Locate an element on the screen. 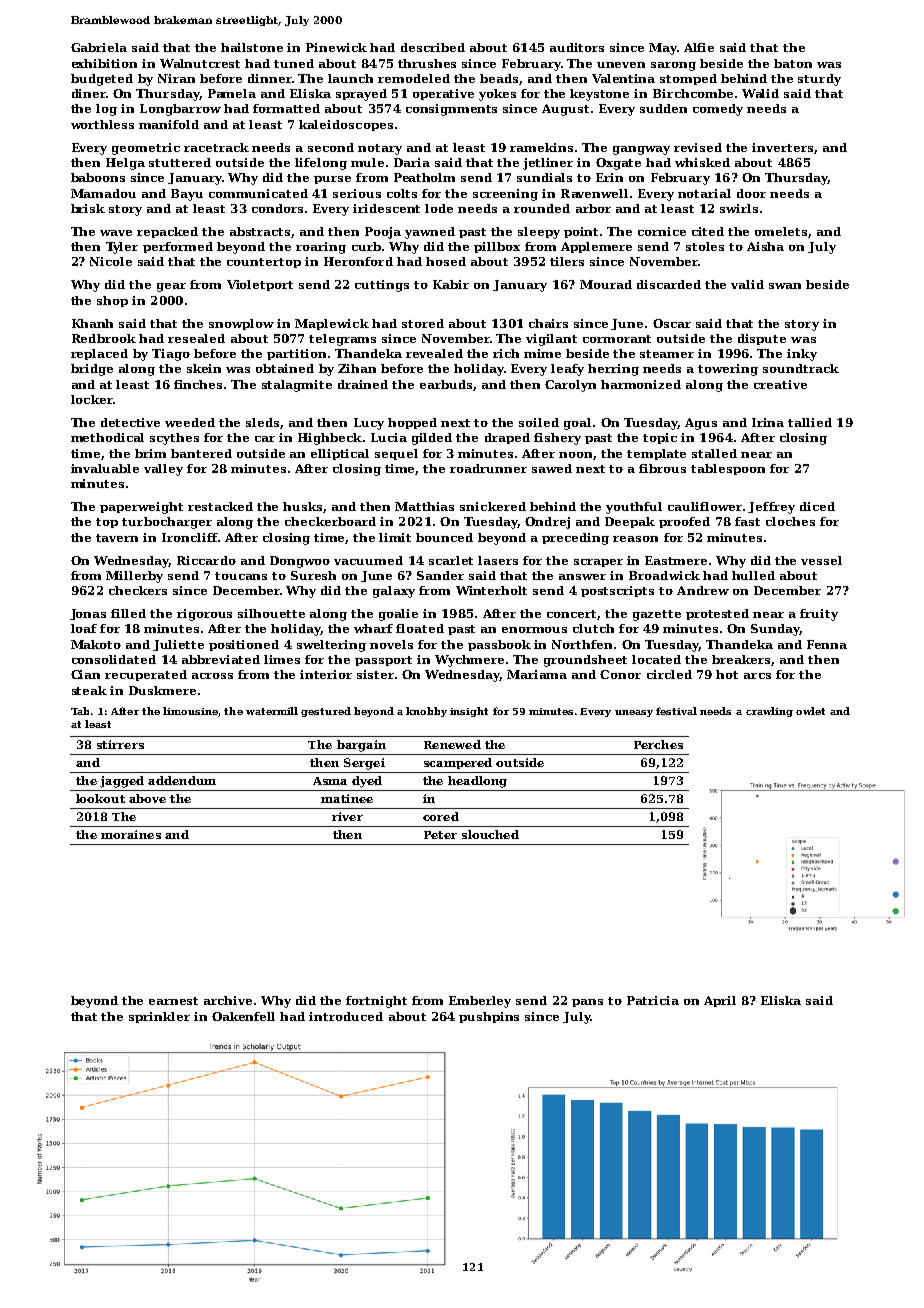  insight is located at coordinates (469, 712).
